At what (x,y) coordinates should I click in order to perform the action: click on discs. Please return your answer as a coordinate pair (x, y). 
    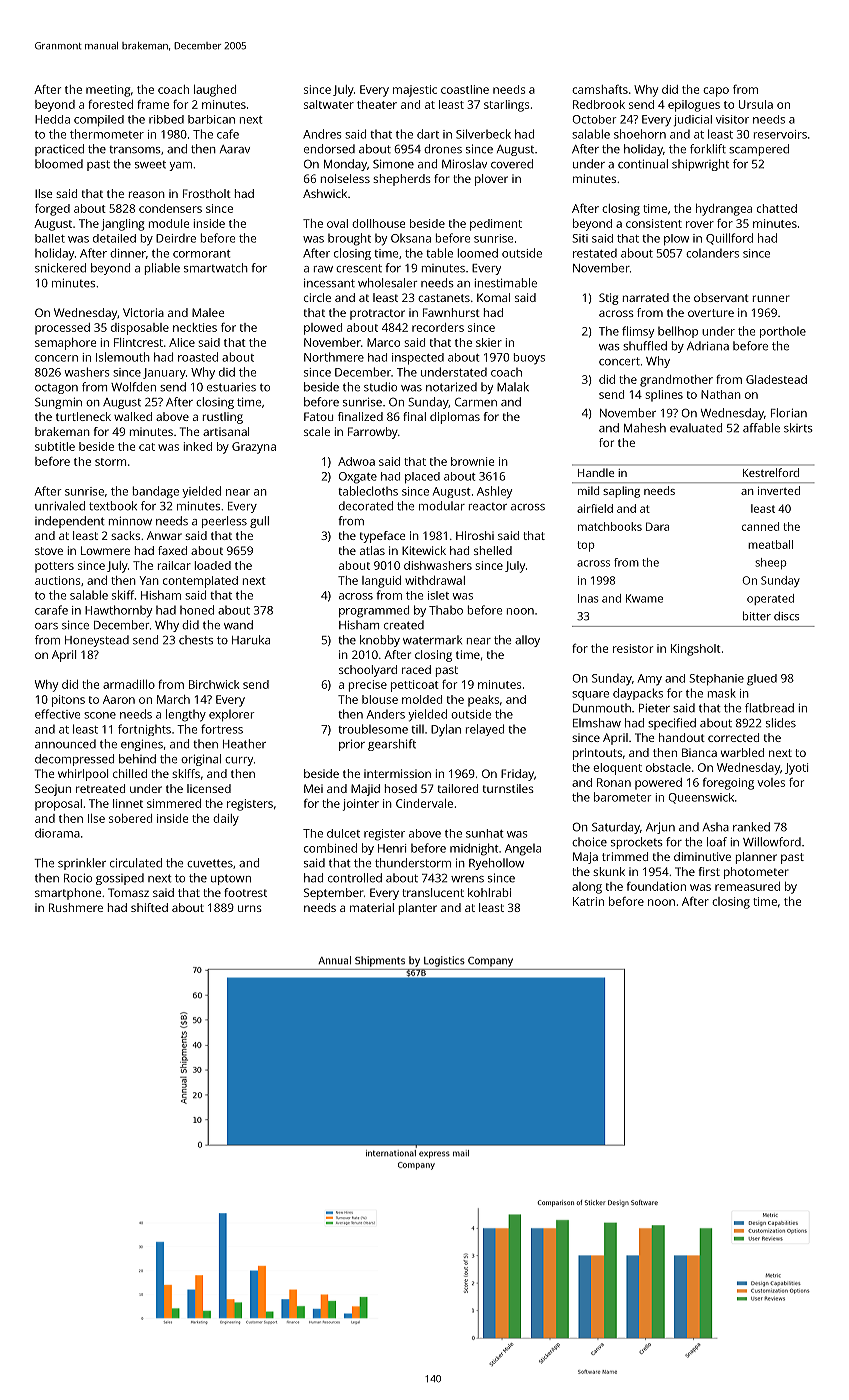
    Looking at the image, I should click on (786, 616).
